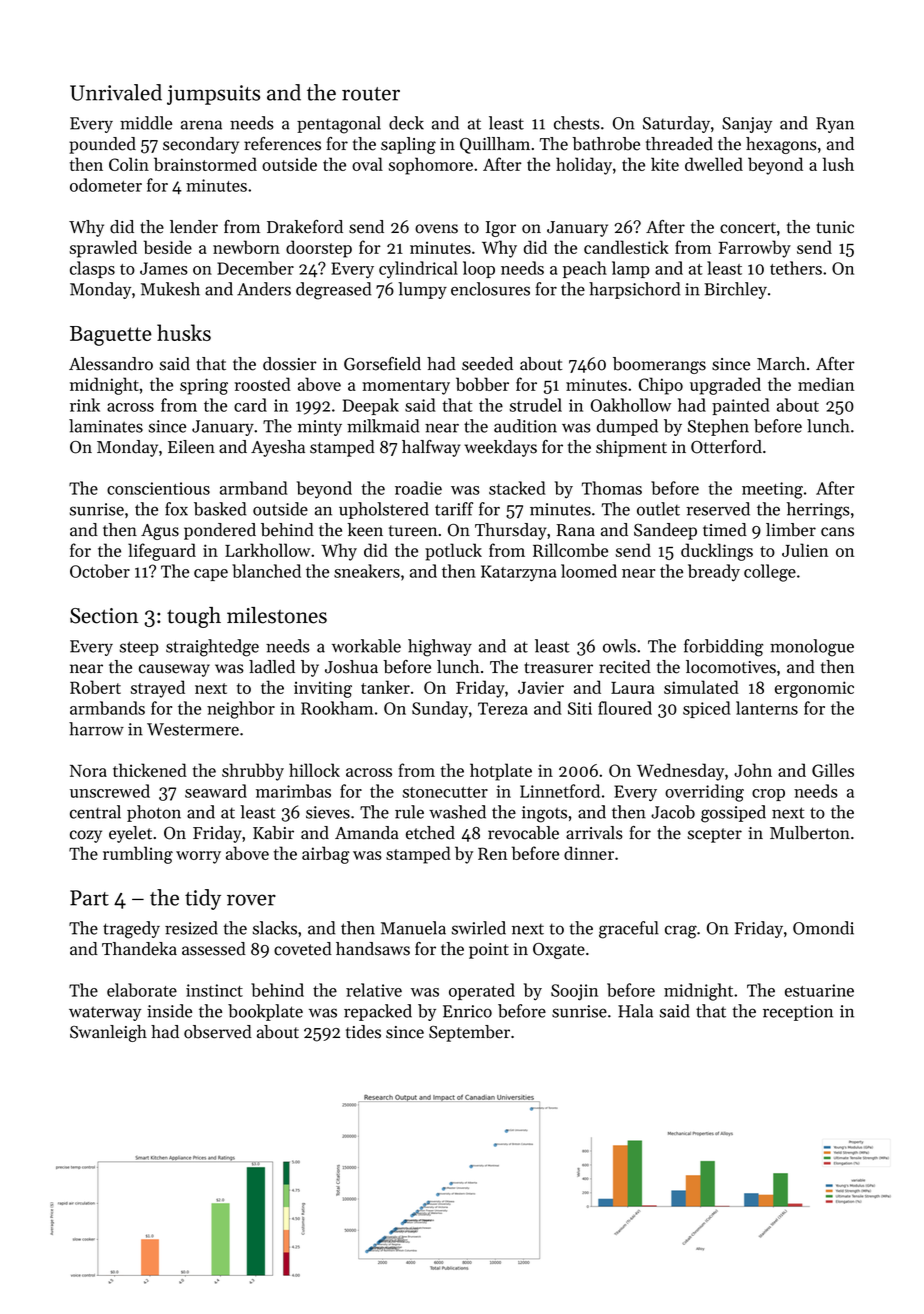 The height and width of the screenshot is (1314, 924). What do you see at coordinates (282, 144) in the screenshot?
I see `references` at bounding box center [282, 144].
